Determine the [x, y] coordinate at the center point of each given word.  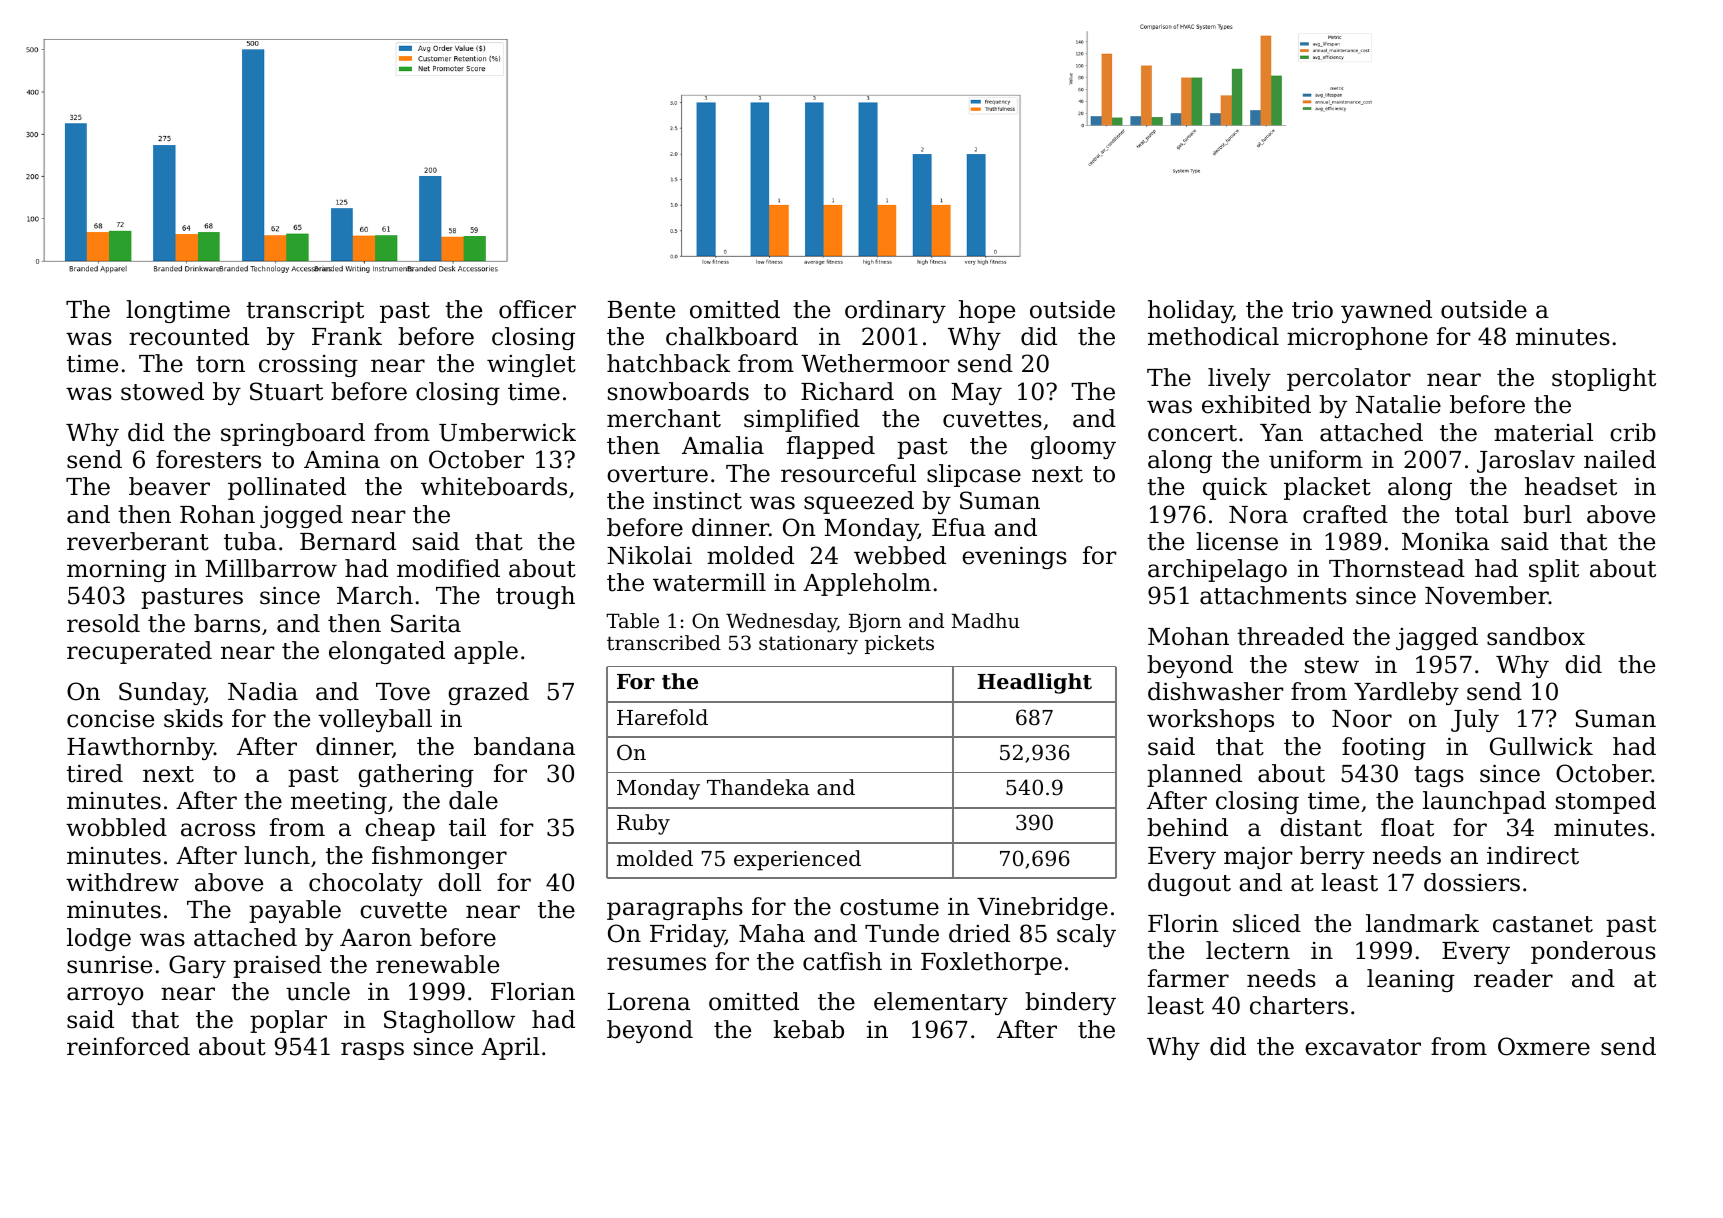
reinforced [128, 1046]
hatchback [668, 363]
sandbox [1536, 636]
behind [1187, 827]
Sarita [426, 623]
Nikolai [649, 555]
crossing [308, 366]
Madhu [986, 621]
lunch [277, 855]
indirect [1533, 855]
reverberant [138, 541]
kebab [808, 1029]
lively [1239, 379]
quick [1235, 488]
